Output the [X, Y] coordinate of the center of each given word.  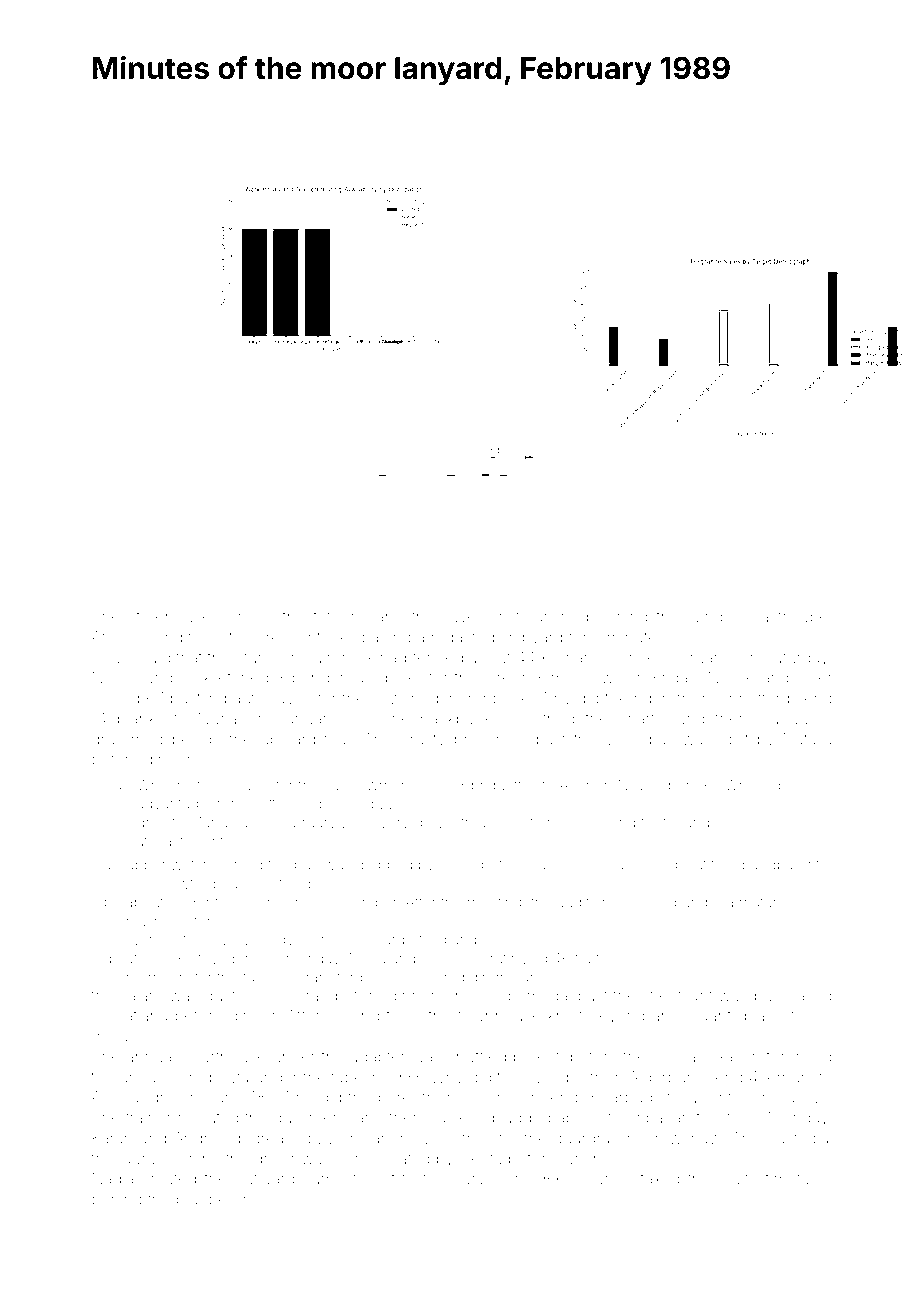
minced [247, 616]
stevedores [228, 958]
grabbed [384, 866]
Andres [199, 1138]
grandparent [778, 866]
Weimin [479, 616]
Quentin [716, 1097]
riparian [663, 1118]
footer [660, 822]
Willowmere [374, 785]
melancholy [387, 1140]
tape [347, 1079]
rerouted [208, 1118]
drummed [127, 739]
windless [720, 616]
